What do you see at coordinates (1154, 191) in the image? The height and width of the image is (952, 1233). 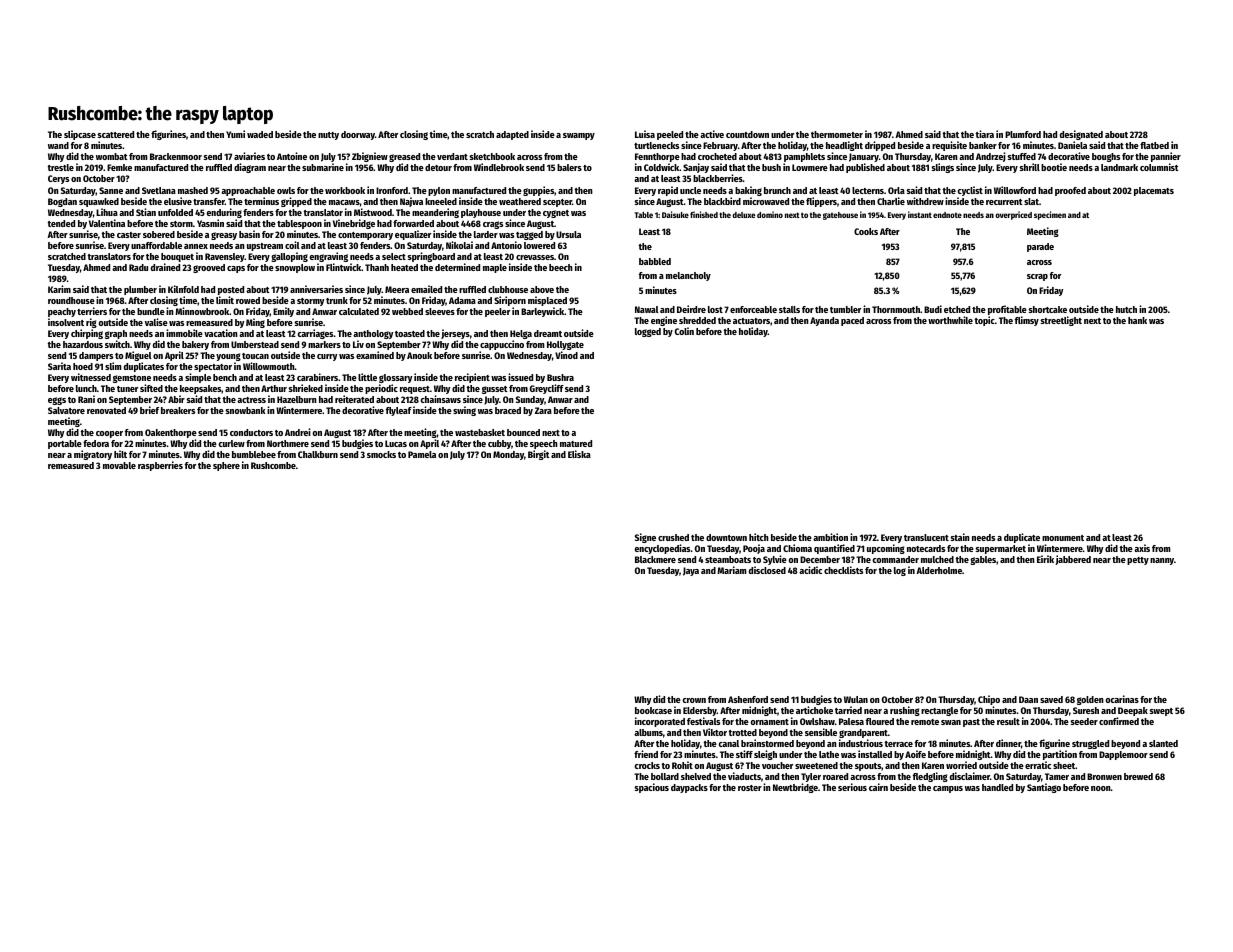 I see `placemats` at bounding box center [1154, 191].
